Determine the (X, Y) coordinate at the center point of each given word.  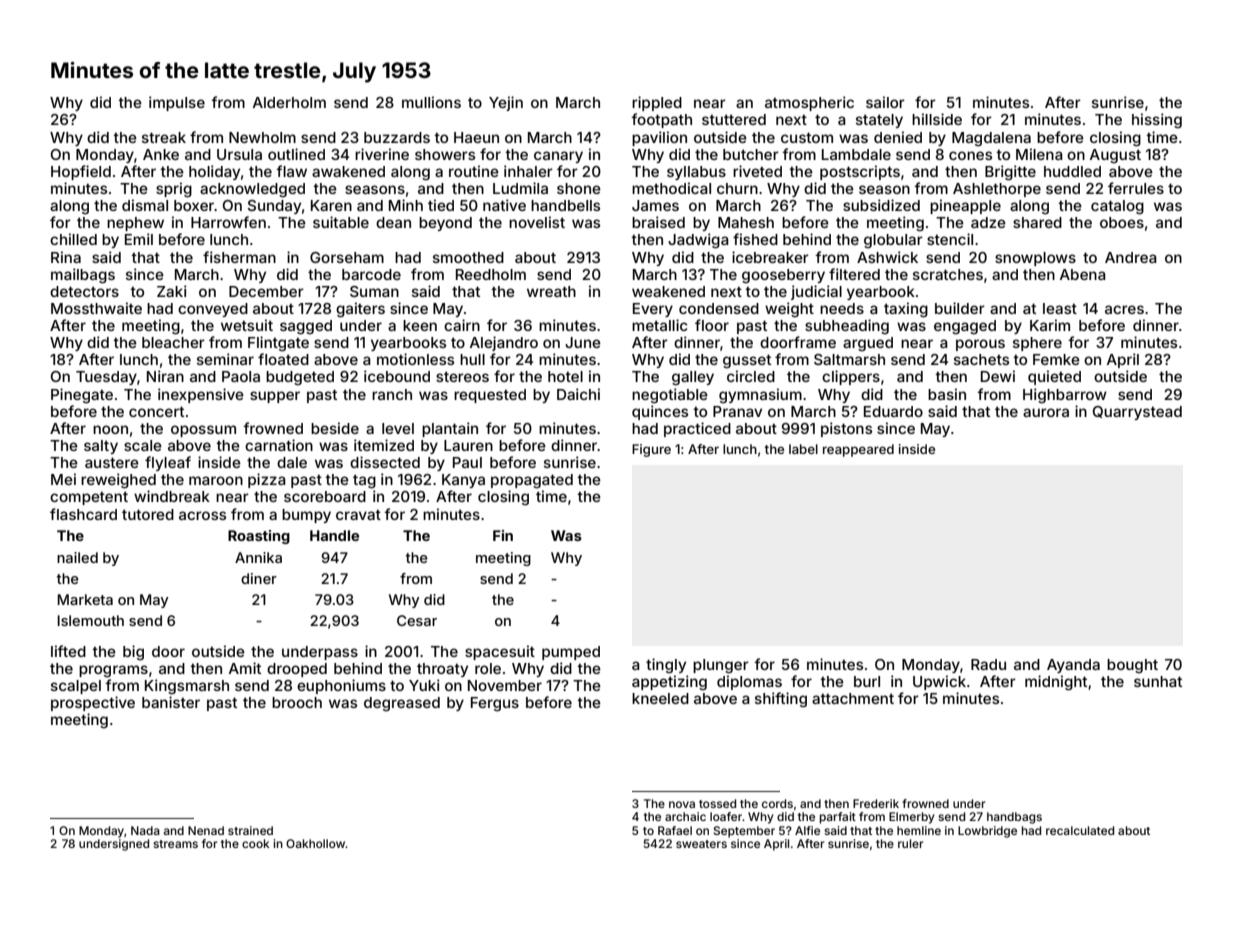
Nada (145, 830)
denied (898, 137)
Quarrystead (1137, 413)
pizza (267, 480)
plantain (450, 429)
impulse (177, 103)
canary (558, 157)
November (505, 685)
